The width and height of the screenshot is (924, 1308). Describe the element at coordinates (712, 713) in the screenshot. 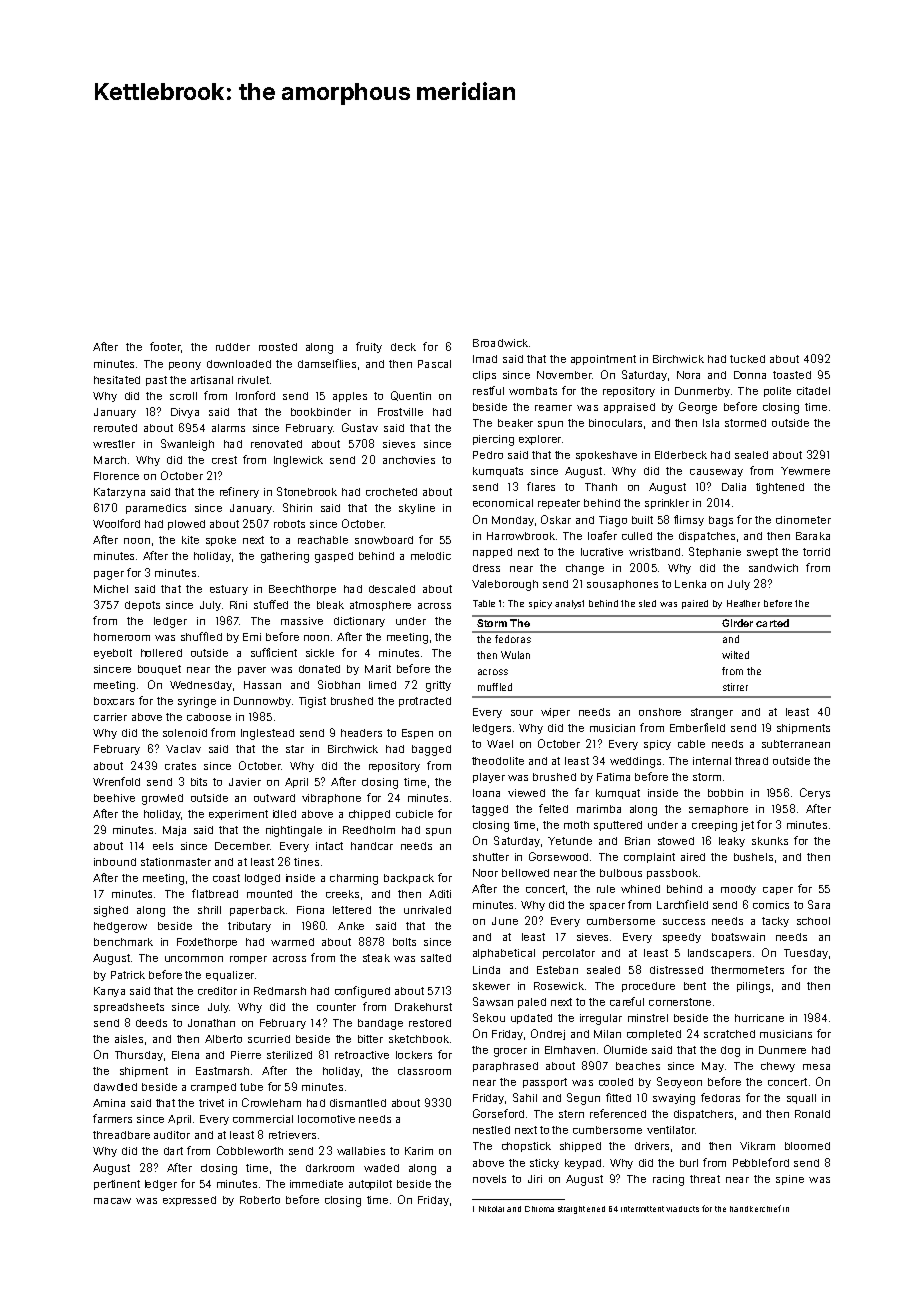

I see `stranger` at that location.
